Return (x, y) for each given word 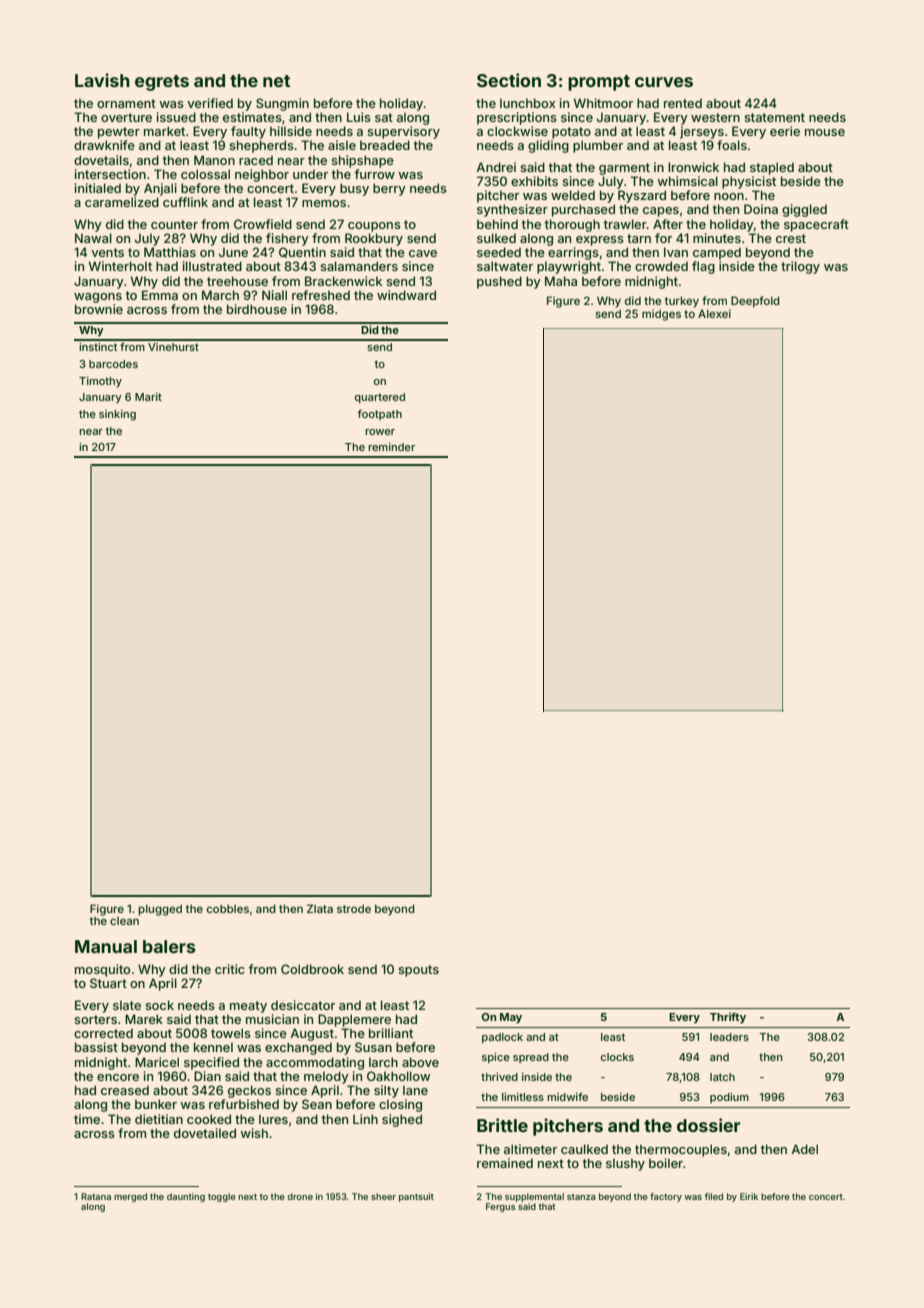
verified (210, 103)
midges (661, 315)
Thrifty (728, 1018)
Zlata (320, 908)
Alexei (714, 313)
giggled (804, 210)
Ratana (96, 1196)
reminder (391, 447)
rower (380, 432)
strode (354, 908)
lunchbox (527, 103)
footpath (379, 414)
